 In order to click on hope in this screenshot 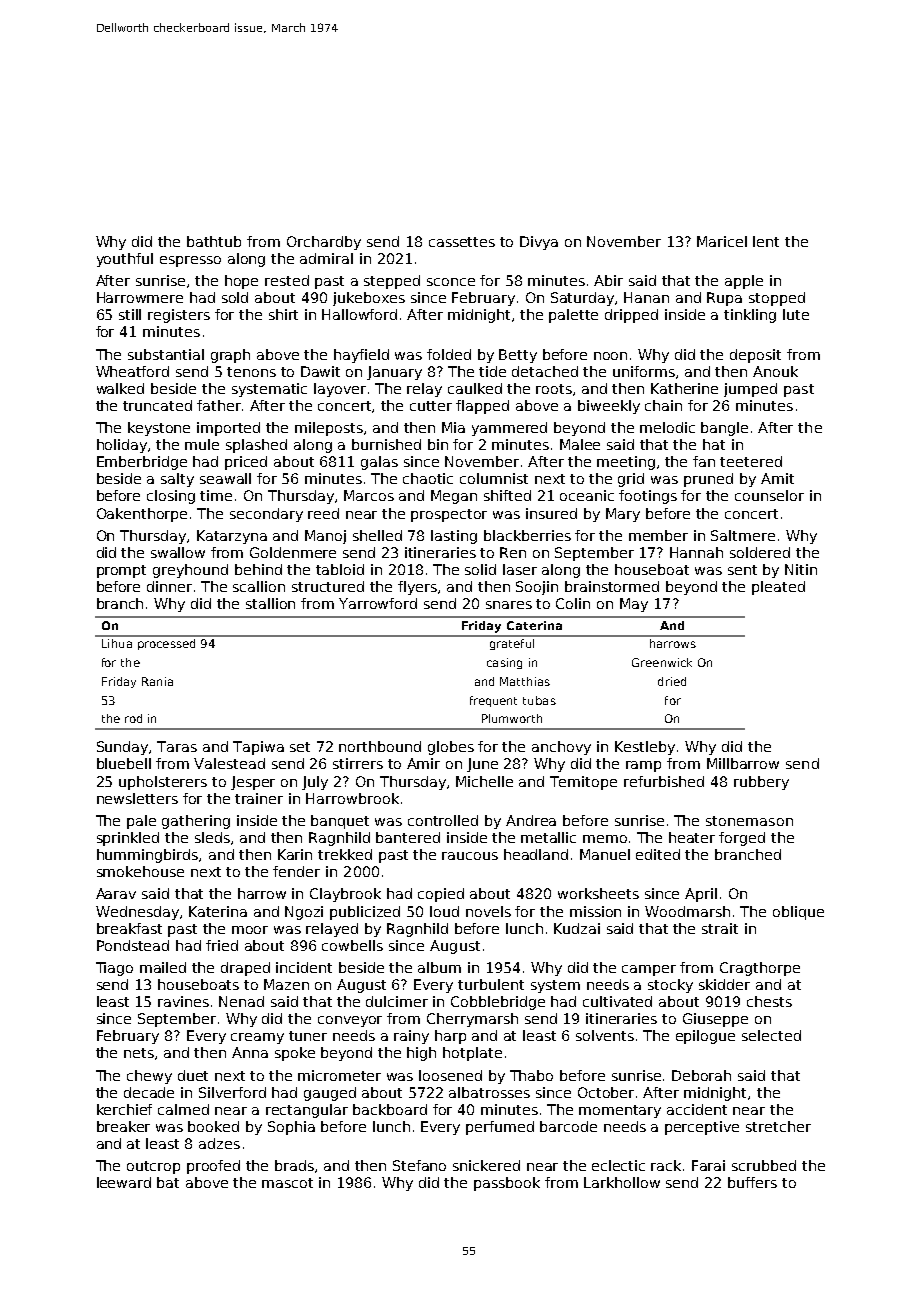, I will do `click(241, 282)`.
